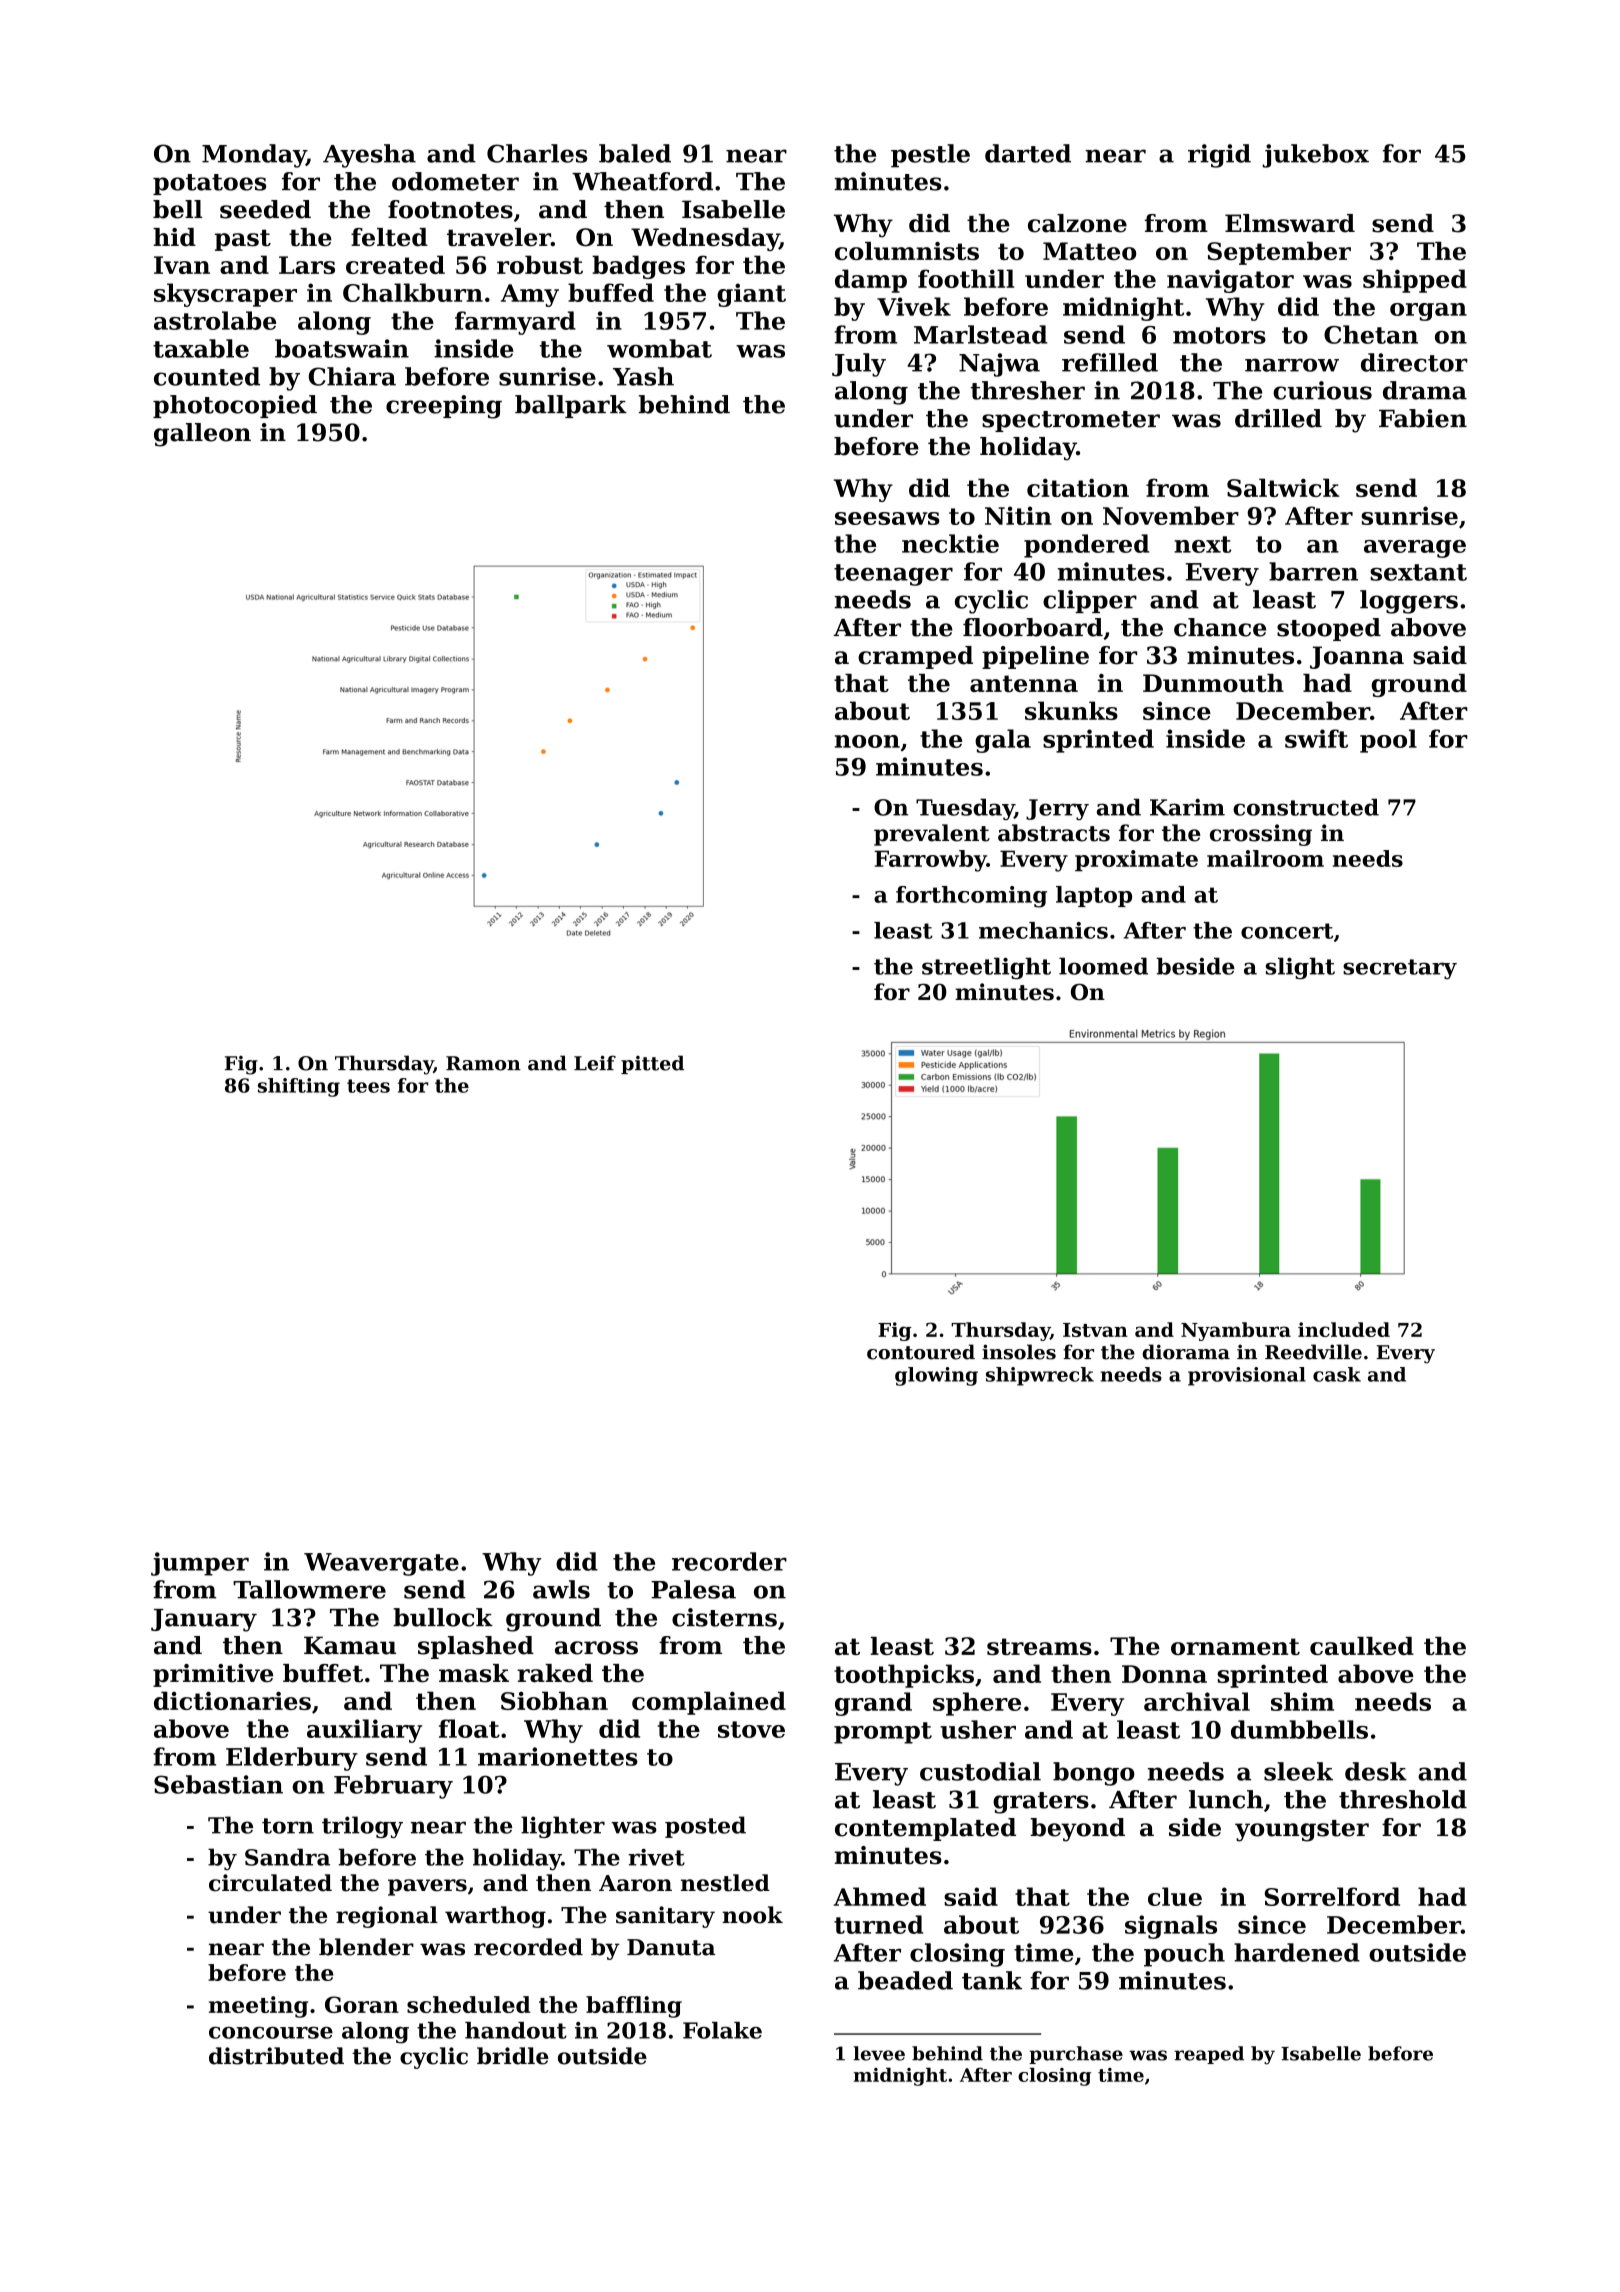 This image has height=2292, width=1620. Describe the element at coordinates (1028, 153) in the image. I see `darted` at that location.
